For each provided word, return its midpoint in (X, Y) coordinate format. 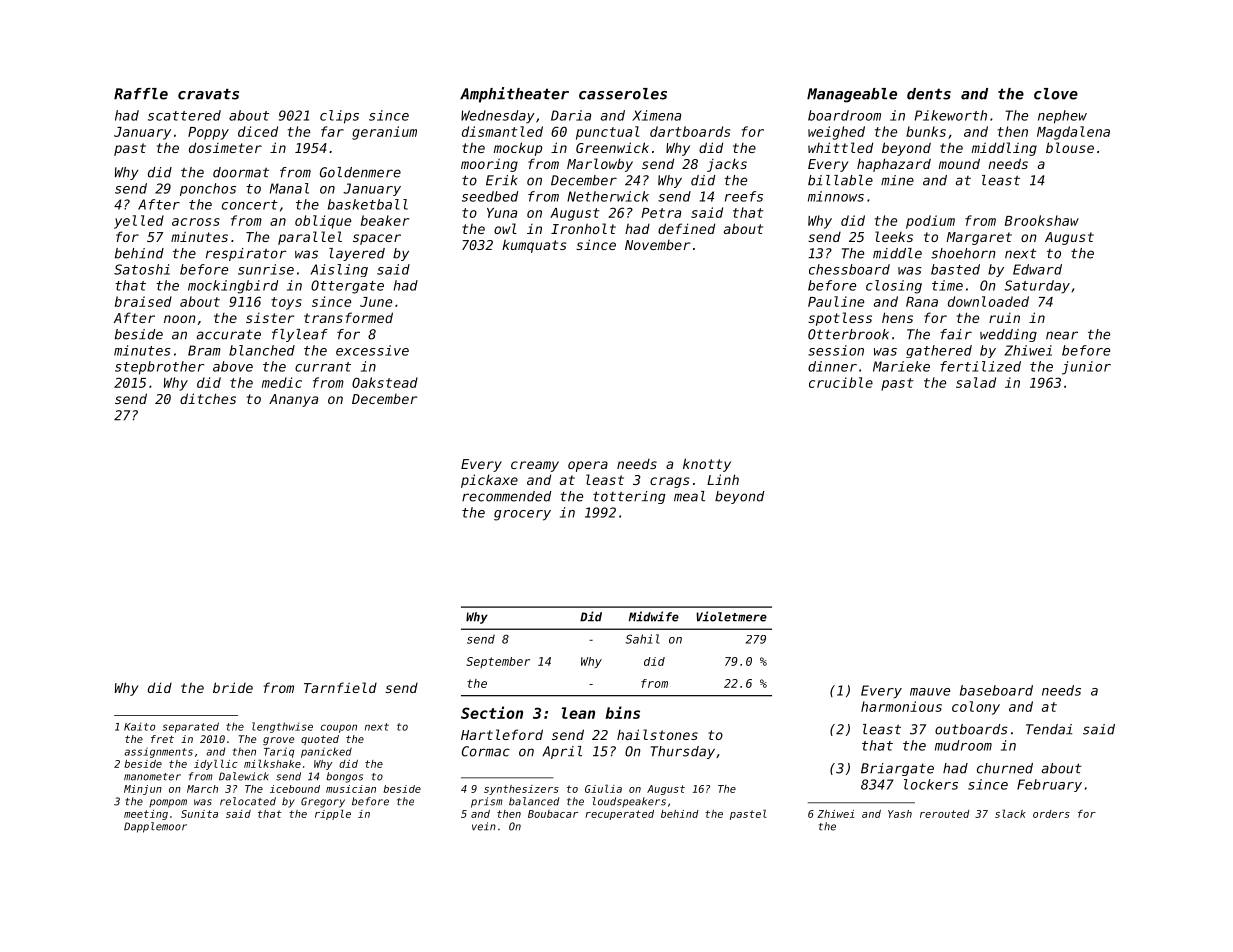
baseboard (996, 690)
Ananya (293, 400)
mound (959, 163)
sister (270, 318)
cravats (208, 94)
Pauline (836, 301)
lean (578, 713)
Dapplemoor (155, 827)
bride (233, 687)
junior (1086, 368)
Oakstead (385, 382)
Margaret (979, 238)
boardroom (844, 115)
